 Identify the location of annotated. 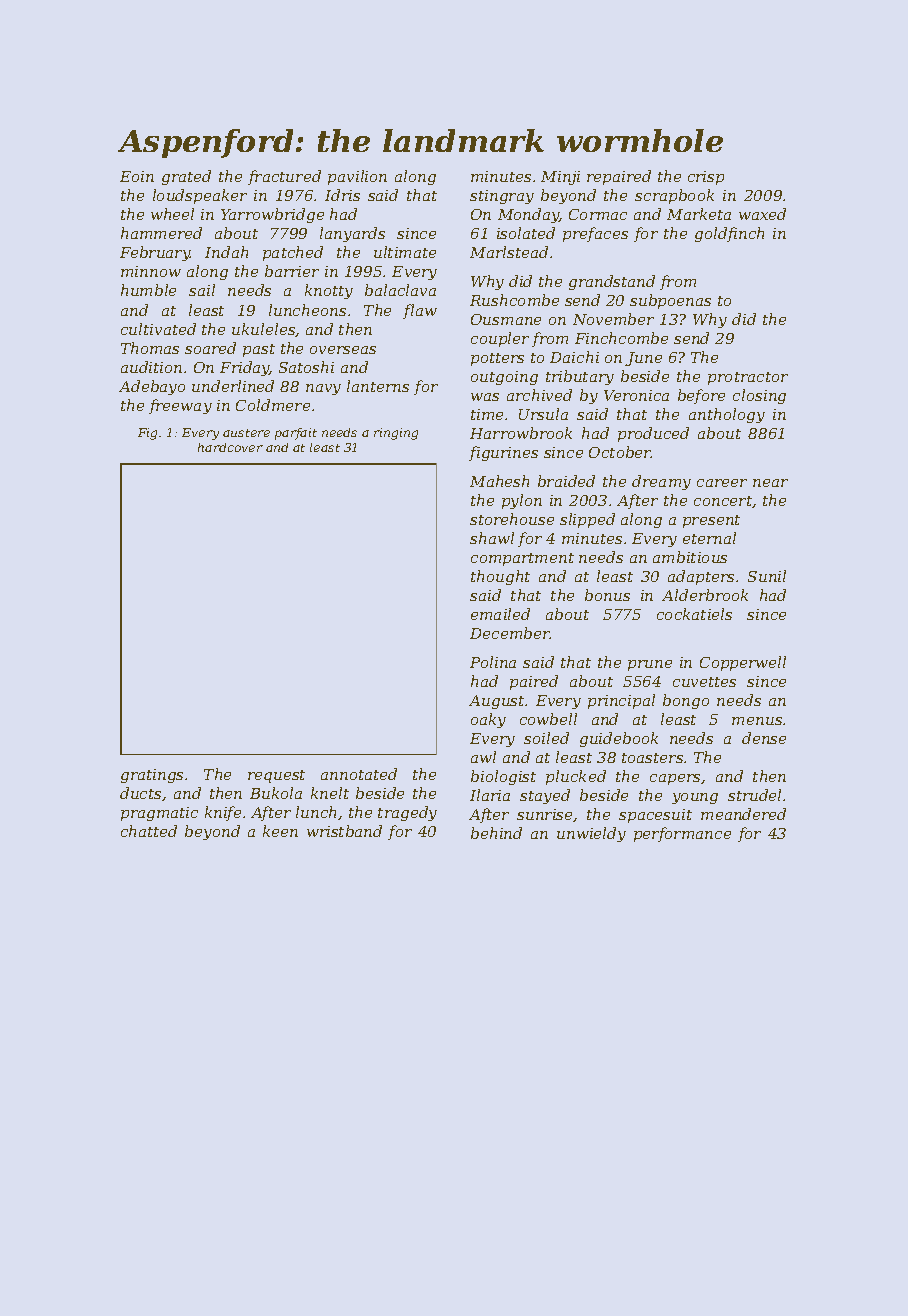
(359, 774).
